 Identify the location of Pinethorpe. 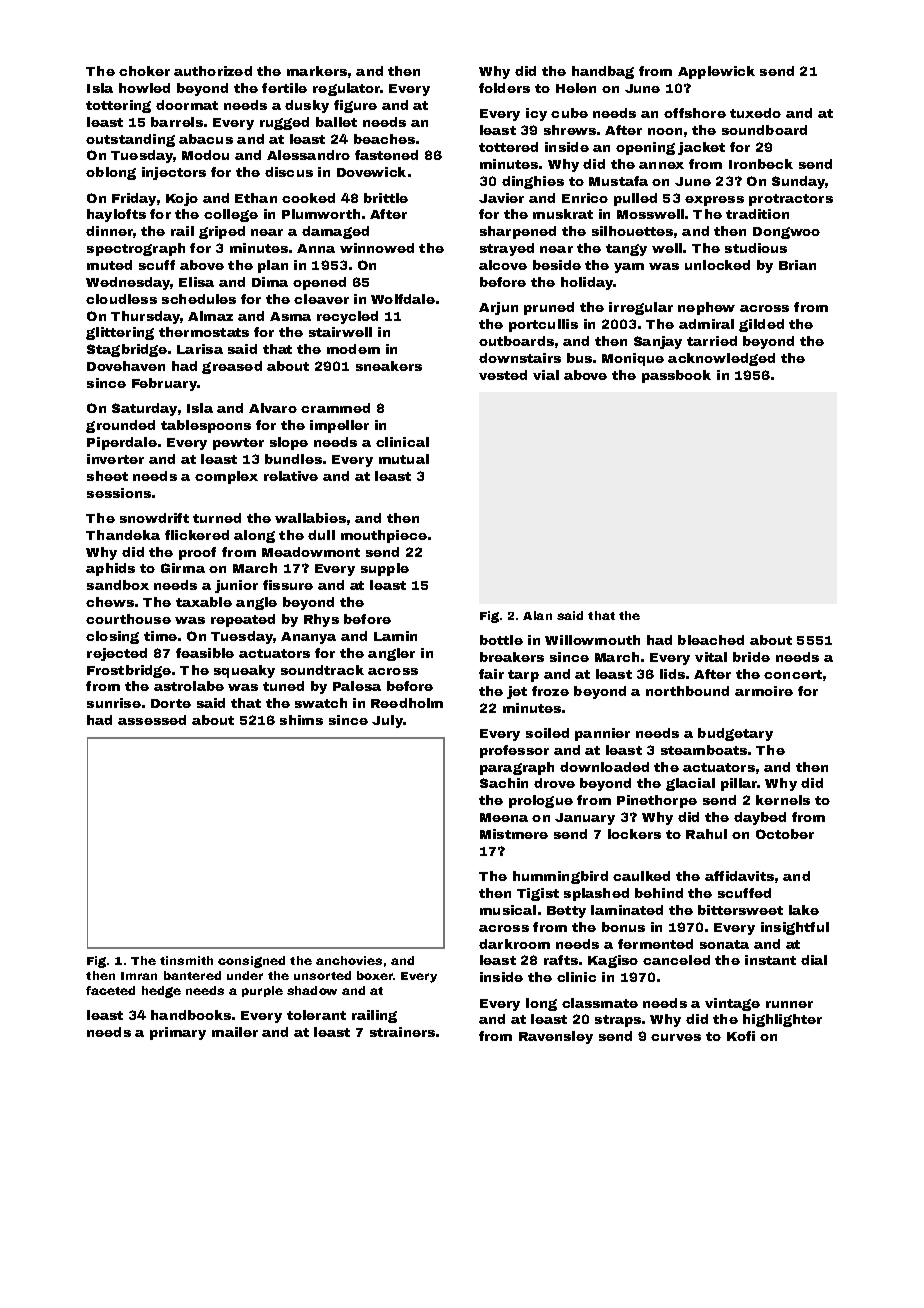
(657, 801).
